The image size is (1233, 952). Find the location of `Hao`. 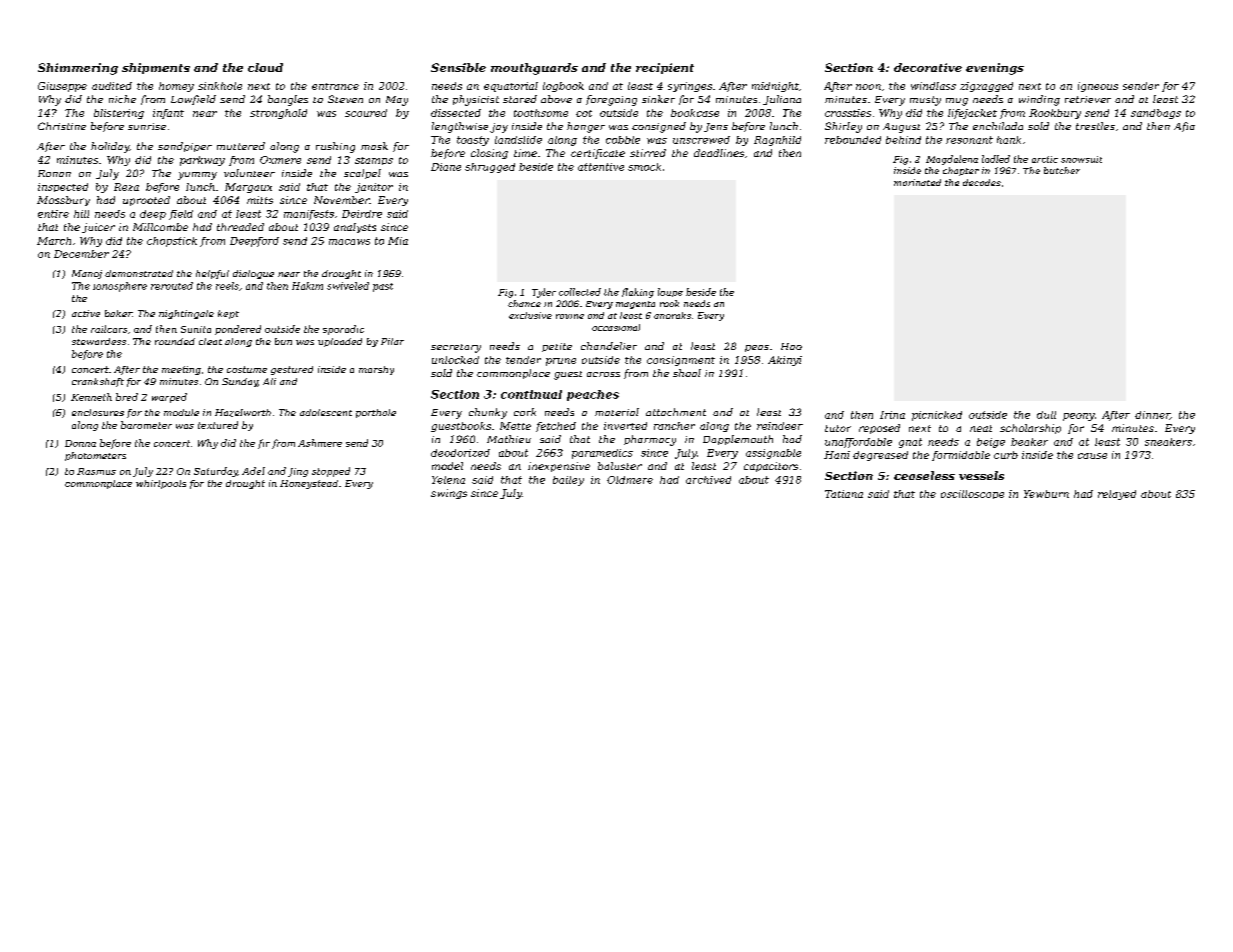

Hao is located at coordinates (791, 346).
